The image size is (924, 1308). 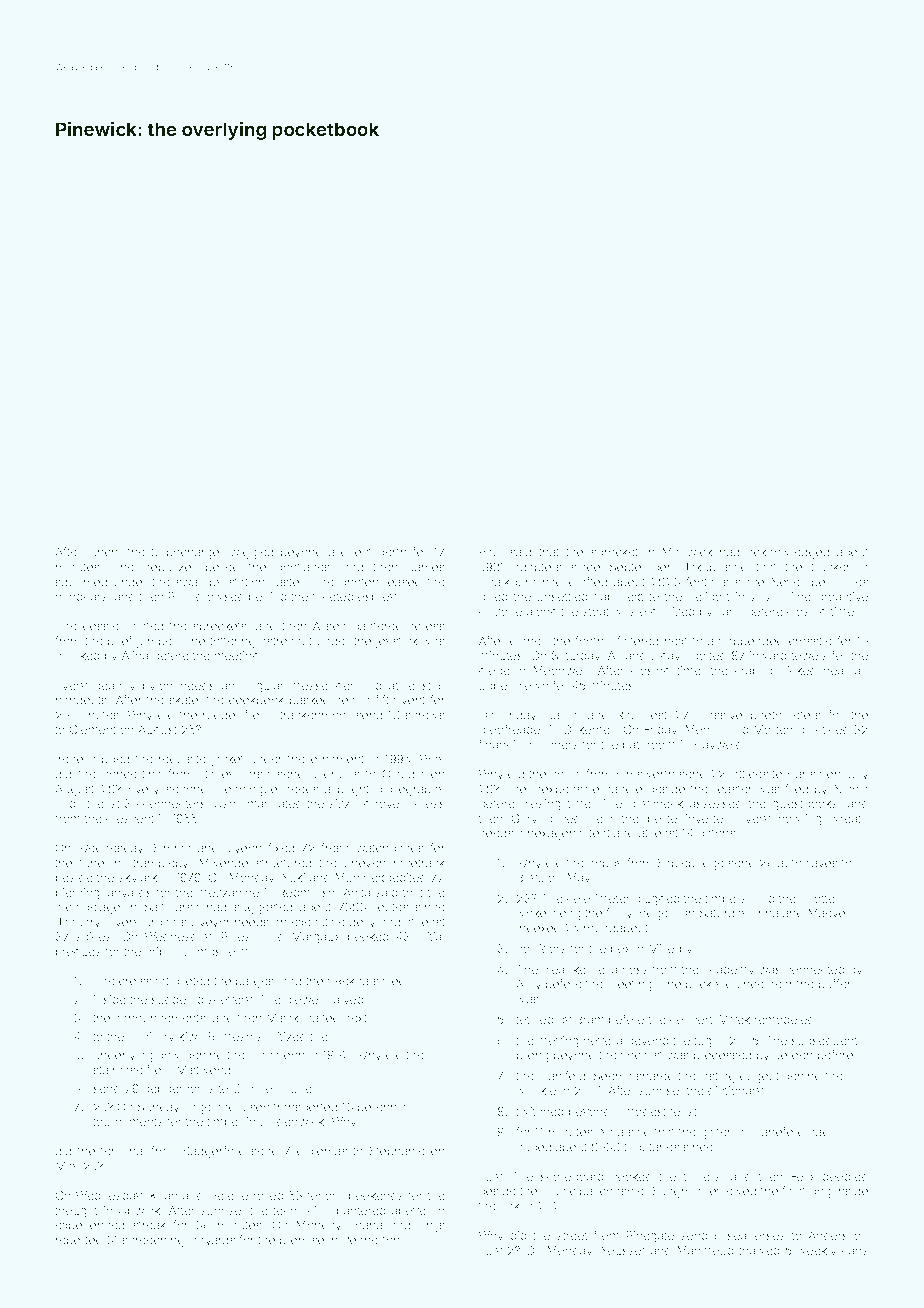 What do you see at coordinates (78, 953) in the screenshot?
I see `brogues` at bounding box center [78, 953].
